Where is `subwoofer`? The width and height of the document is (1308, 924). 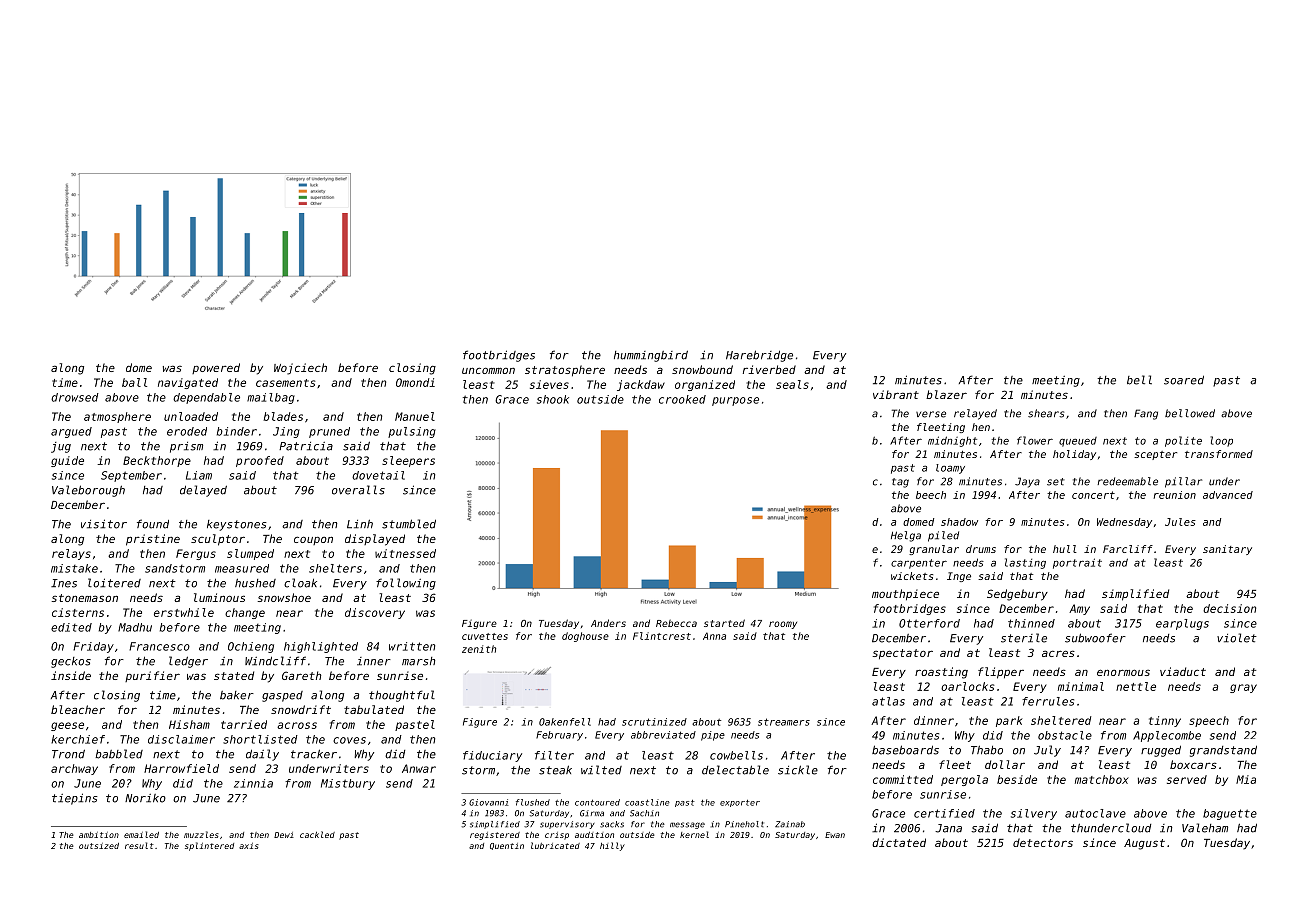 subwoofer is located at coordinates (1095, 638).
